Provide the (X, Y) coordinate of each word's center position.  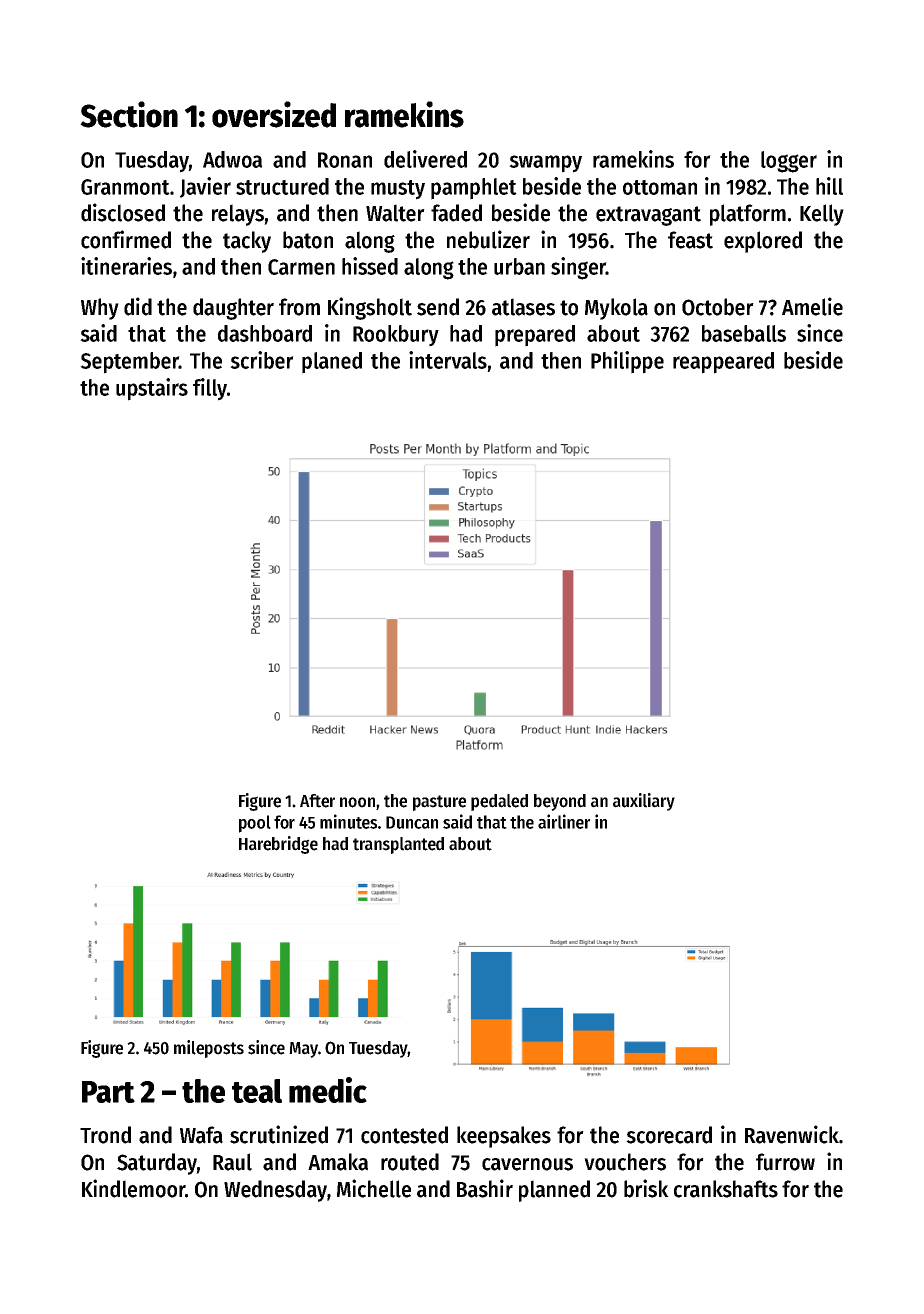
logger (789, 162)
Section (129, 114)
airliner (564, 821)
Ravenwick (792, 1134)
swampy (545, 164)
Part (108, 1092)
